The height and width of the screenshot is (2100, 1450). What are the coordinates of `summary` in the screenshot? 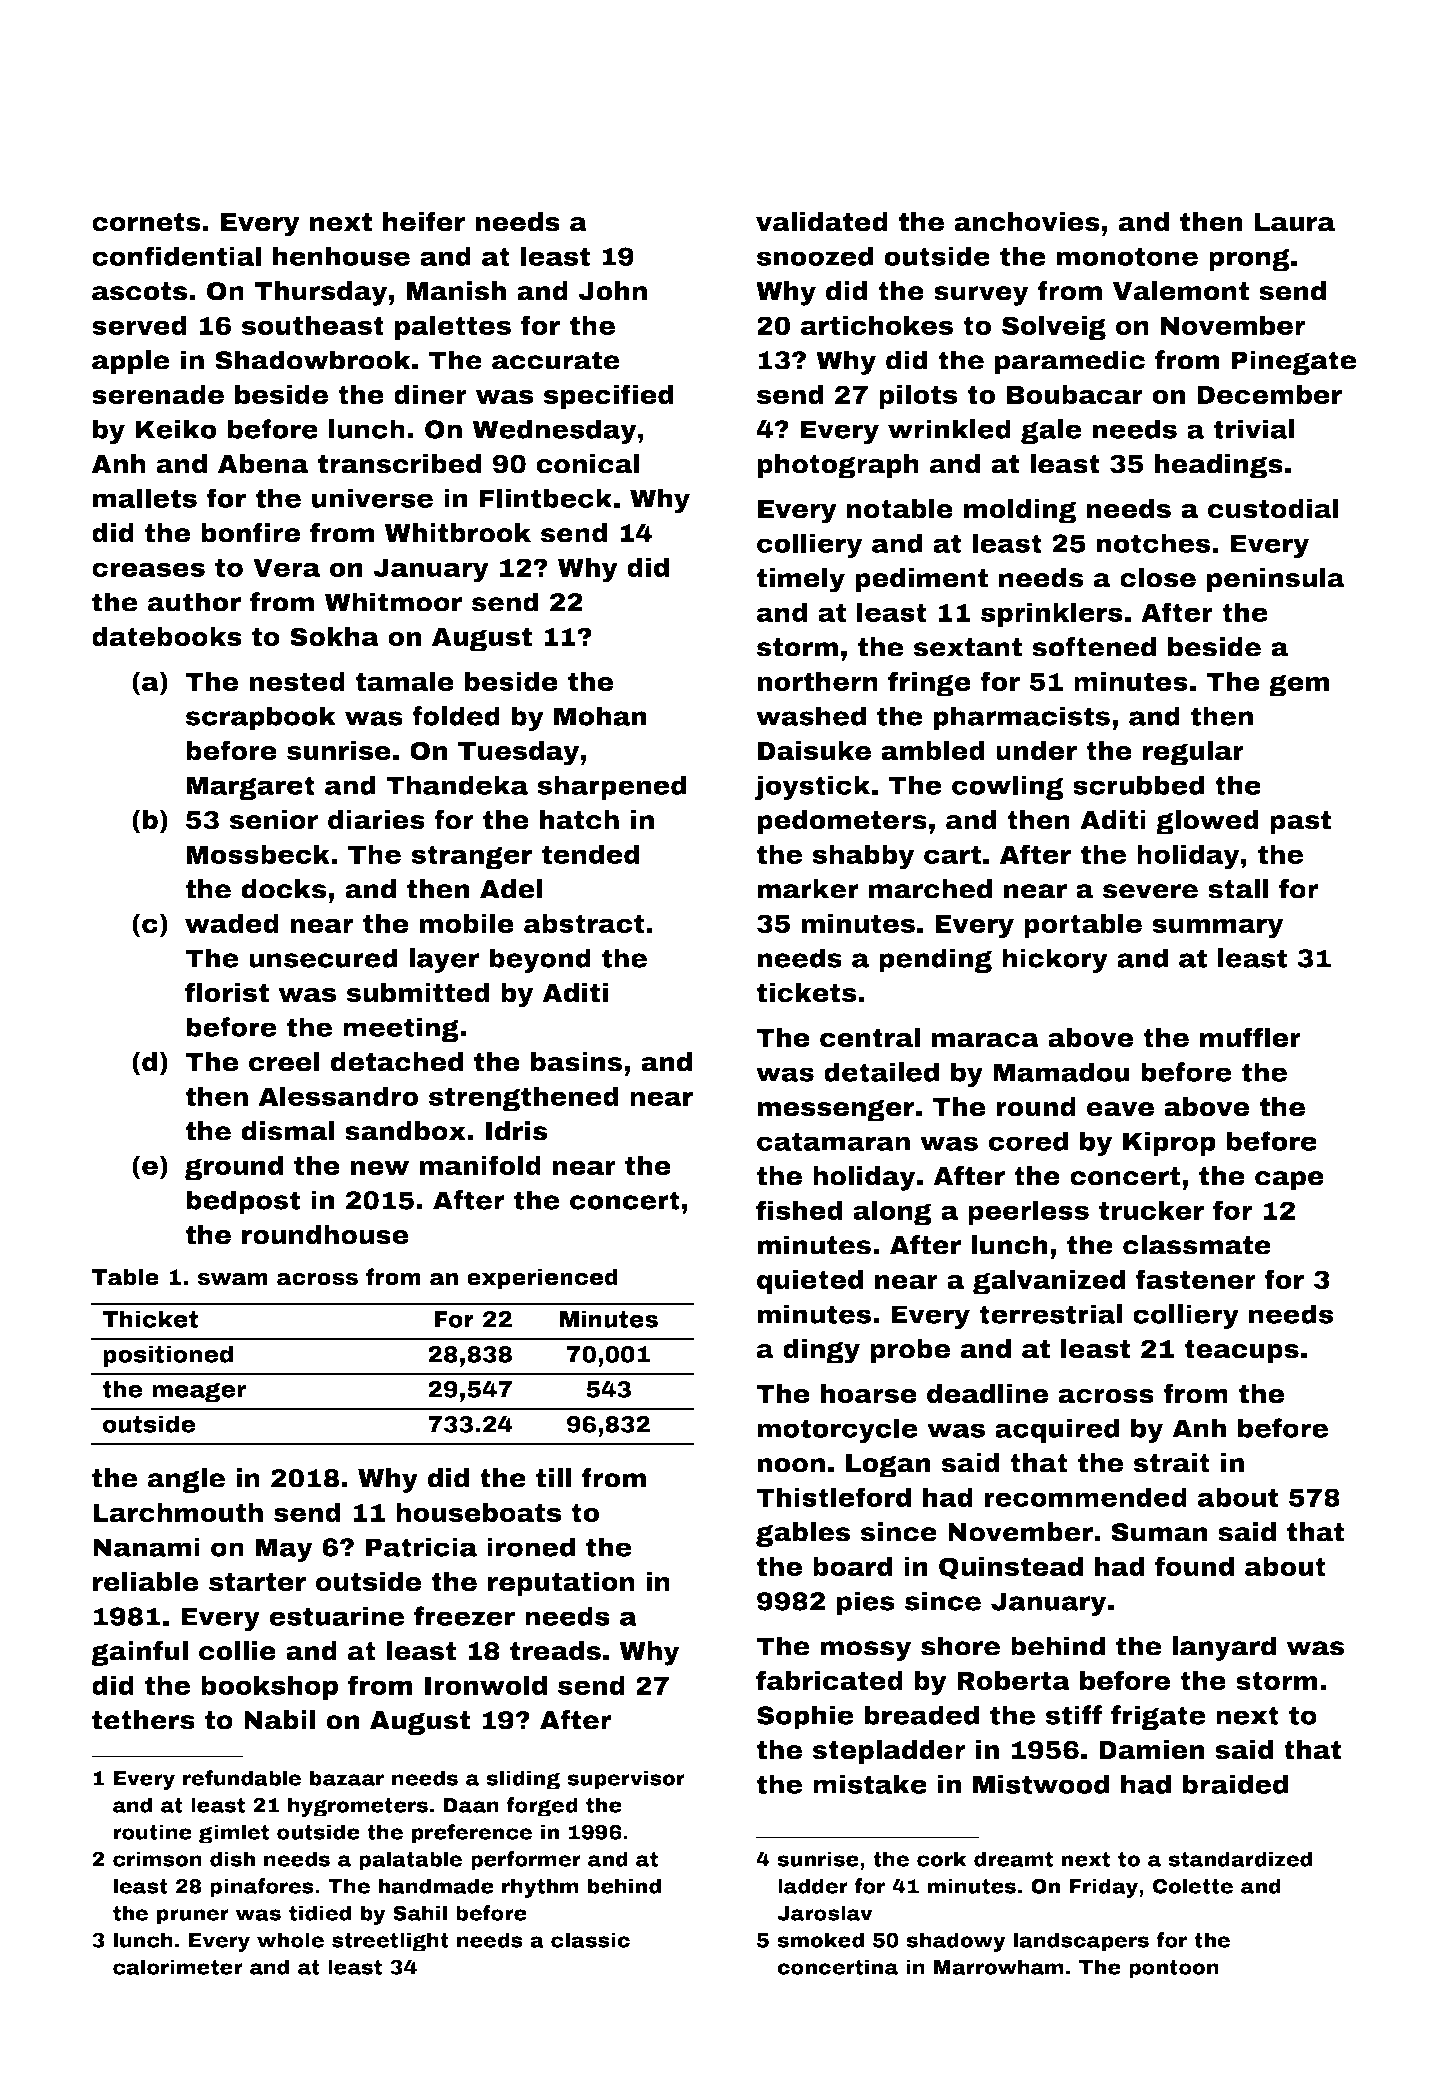 It's located at (1218, 928).
